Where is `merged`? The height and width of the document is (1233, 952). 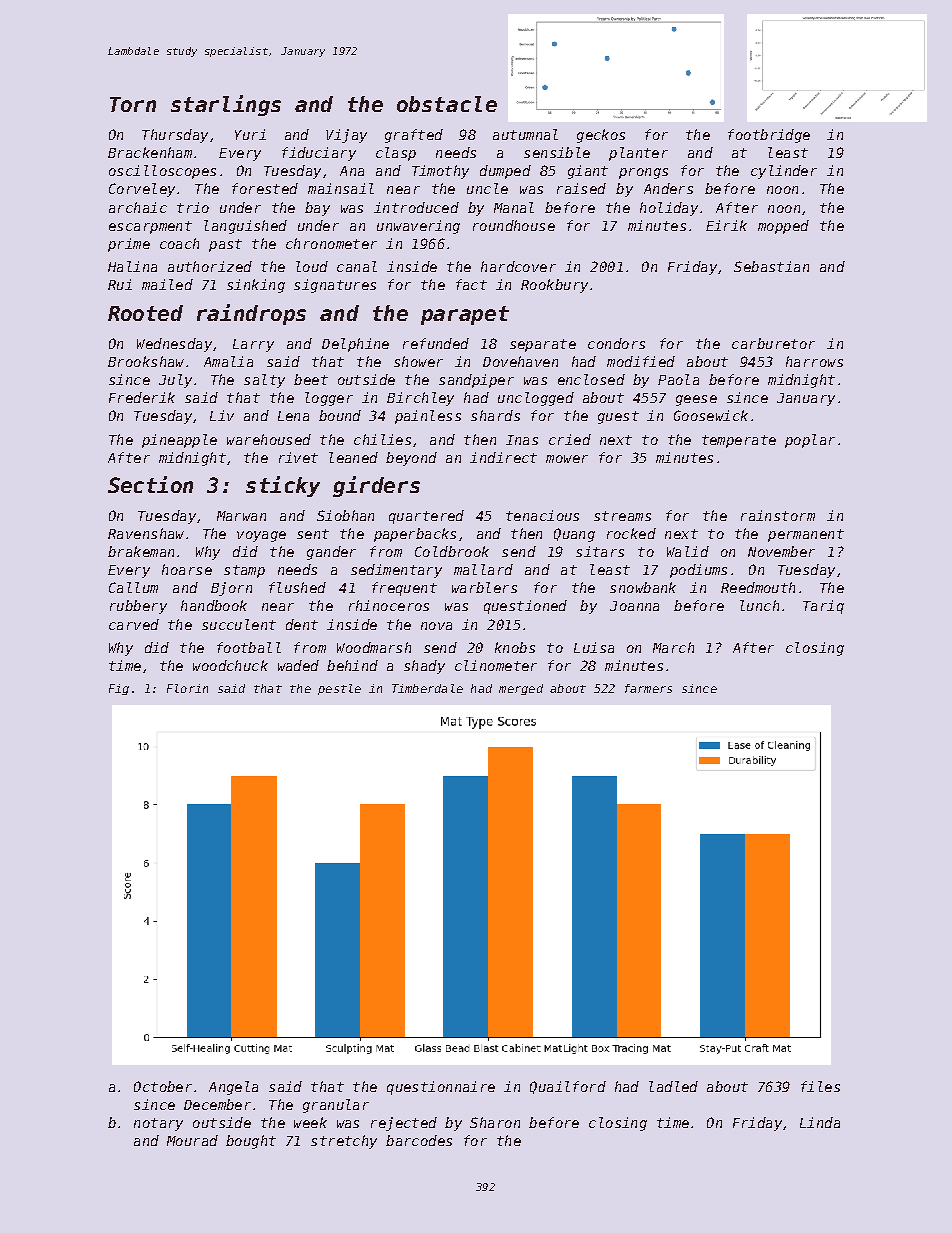 merged is located at coordinates (521, 689).
